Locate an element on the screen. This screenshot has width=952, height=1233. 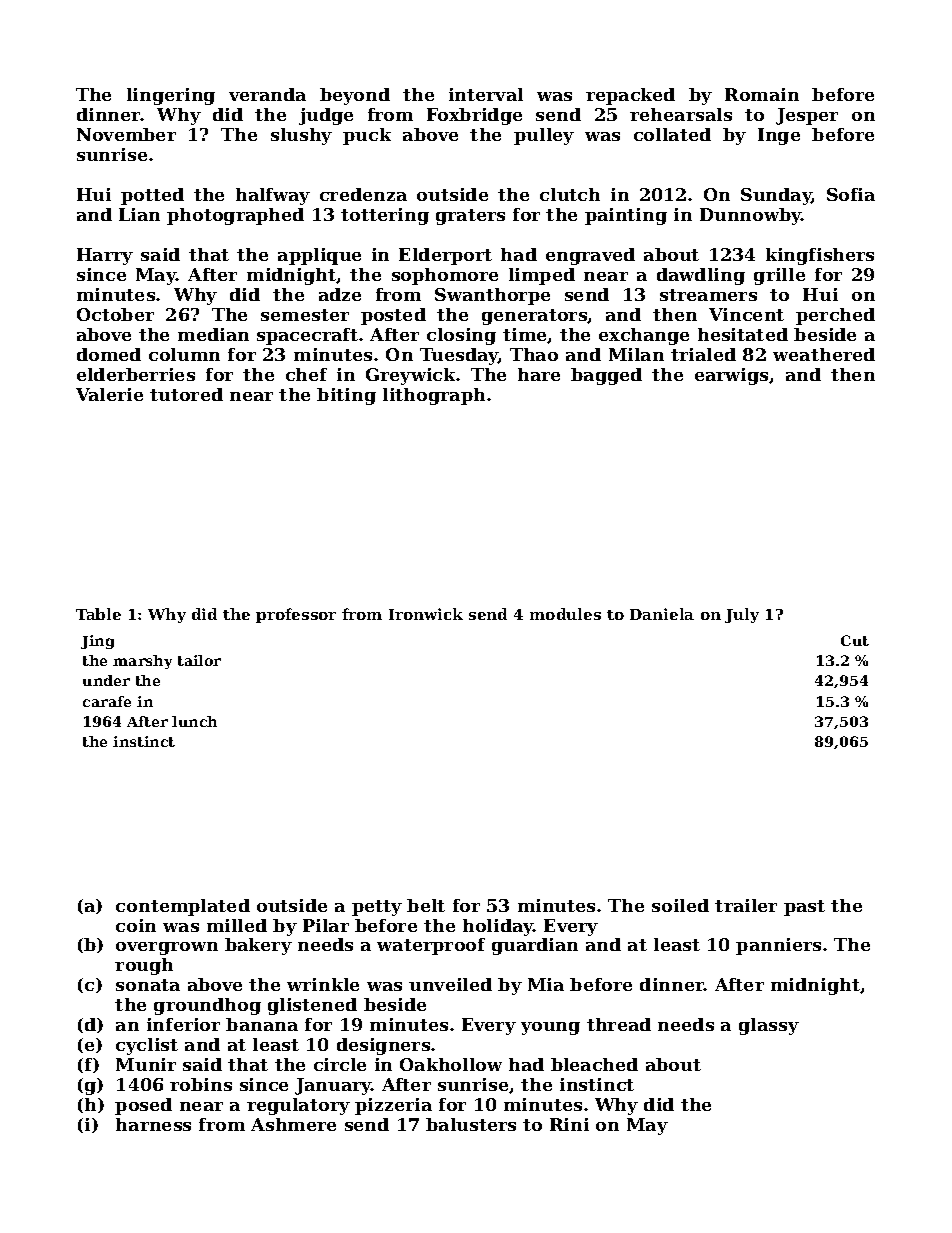
earwigs is located at coordinates (731, 376).
